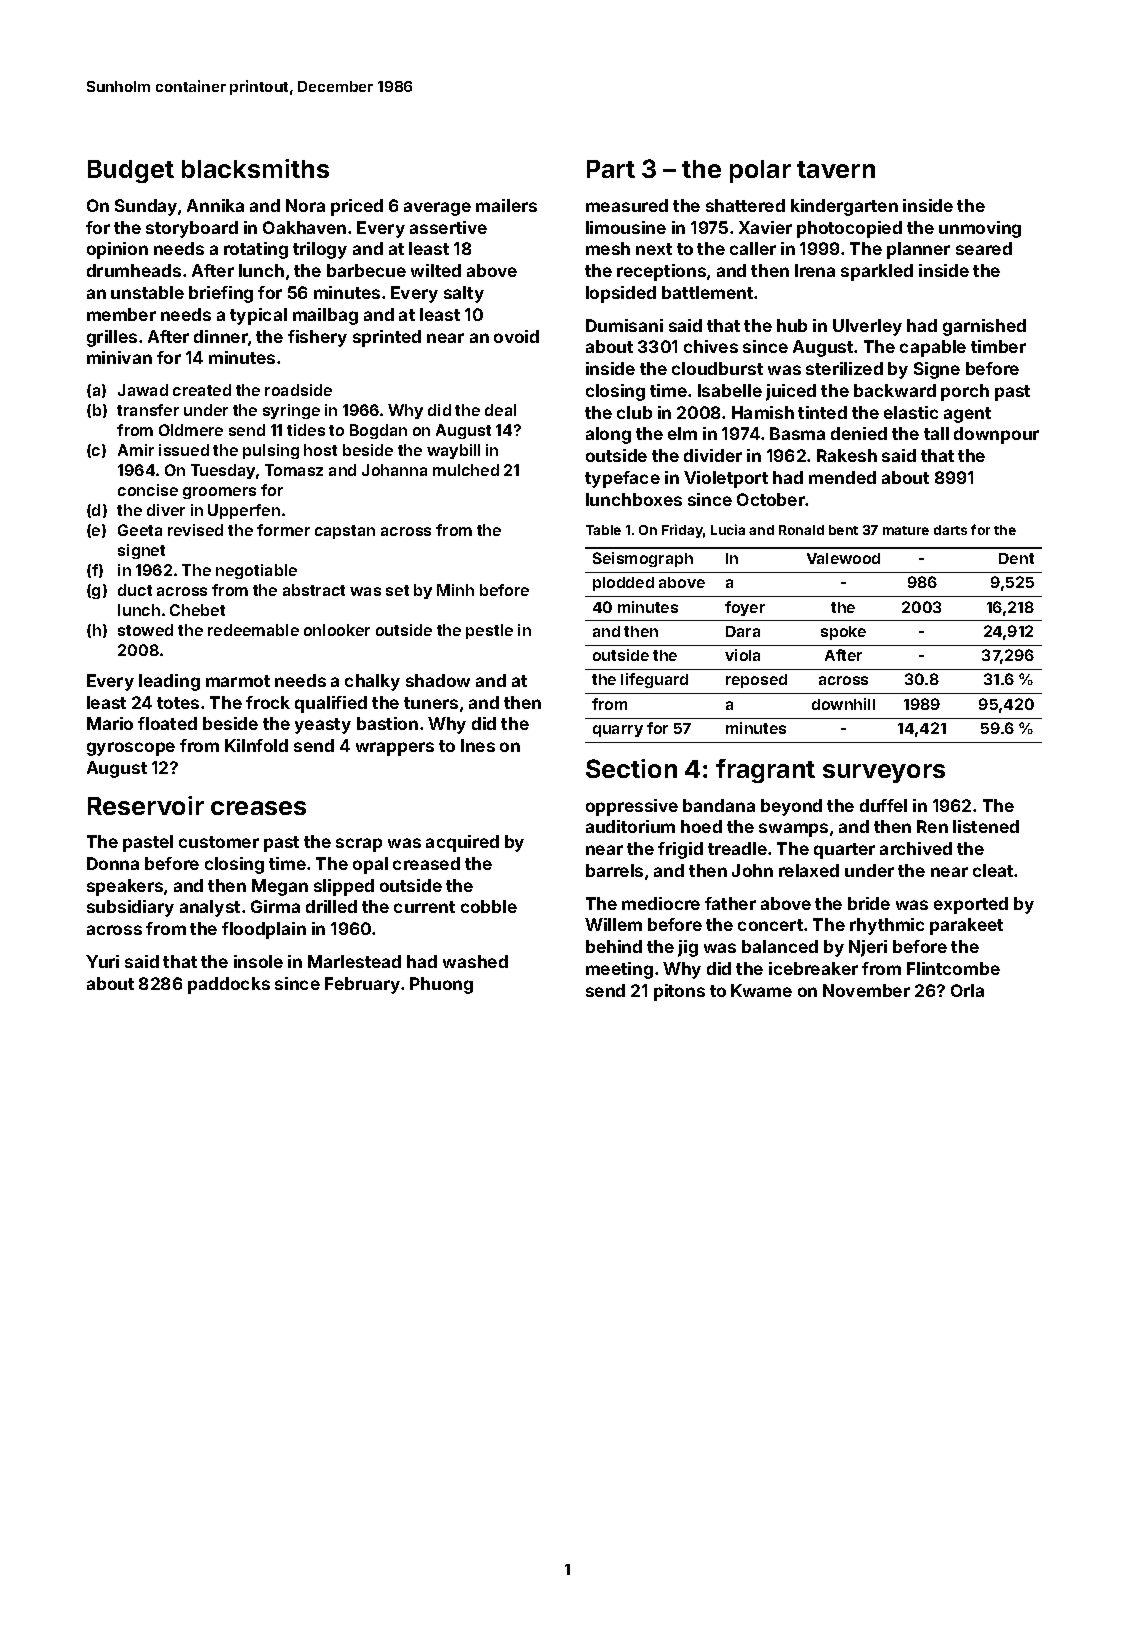 The height and width of the image is (1633, 1128). I want to click on Reservoir, so click(146, 805).
